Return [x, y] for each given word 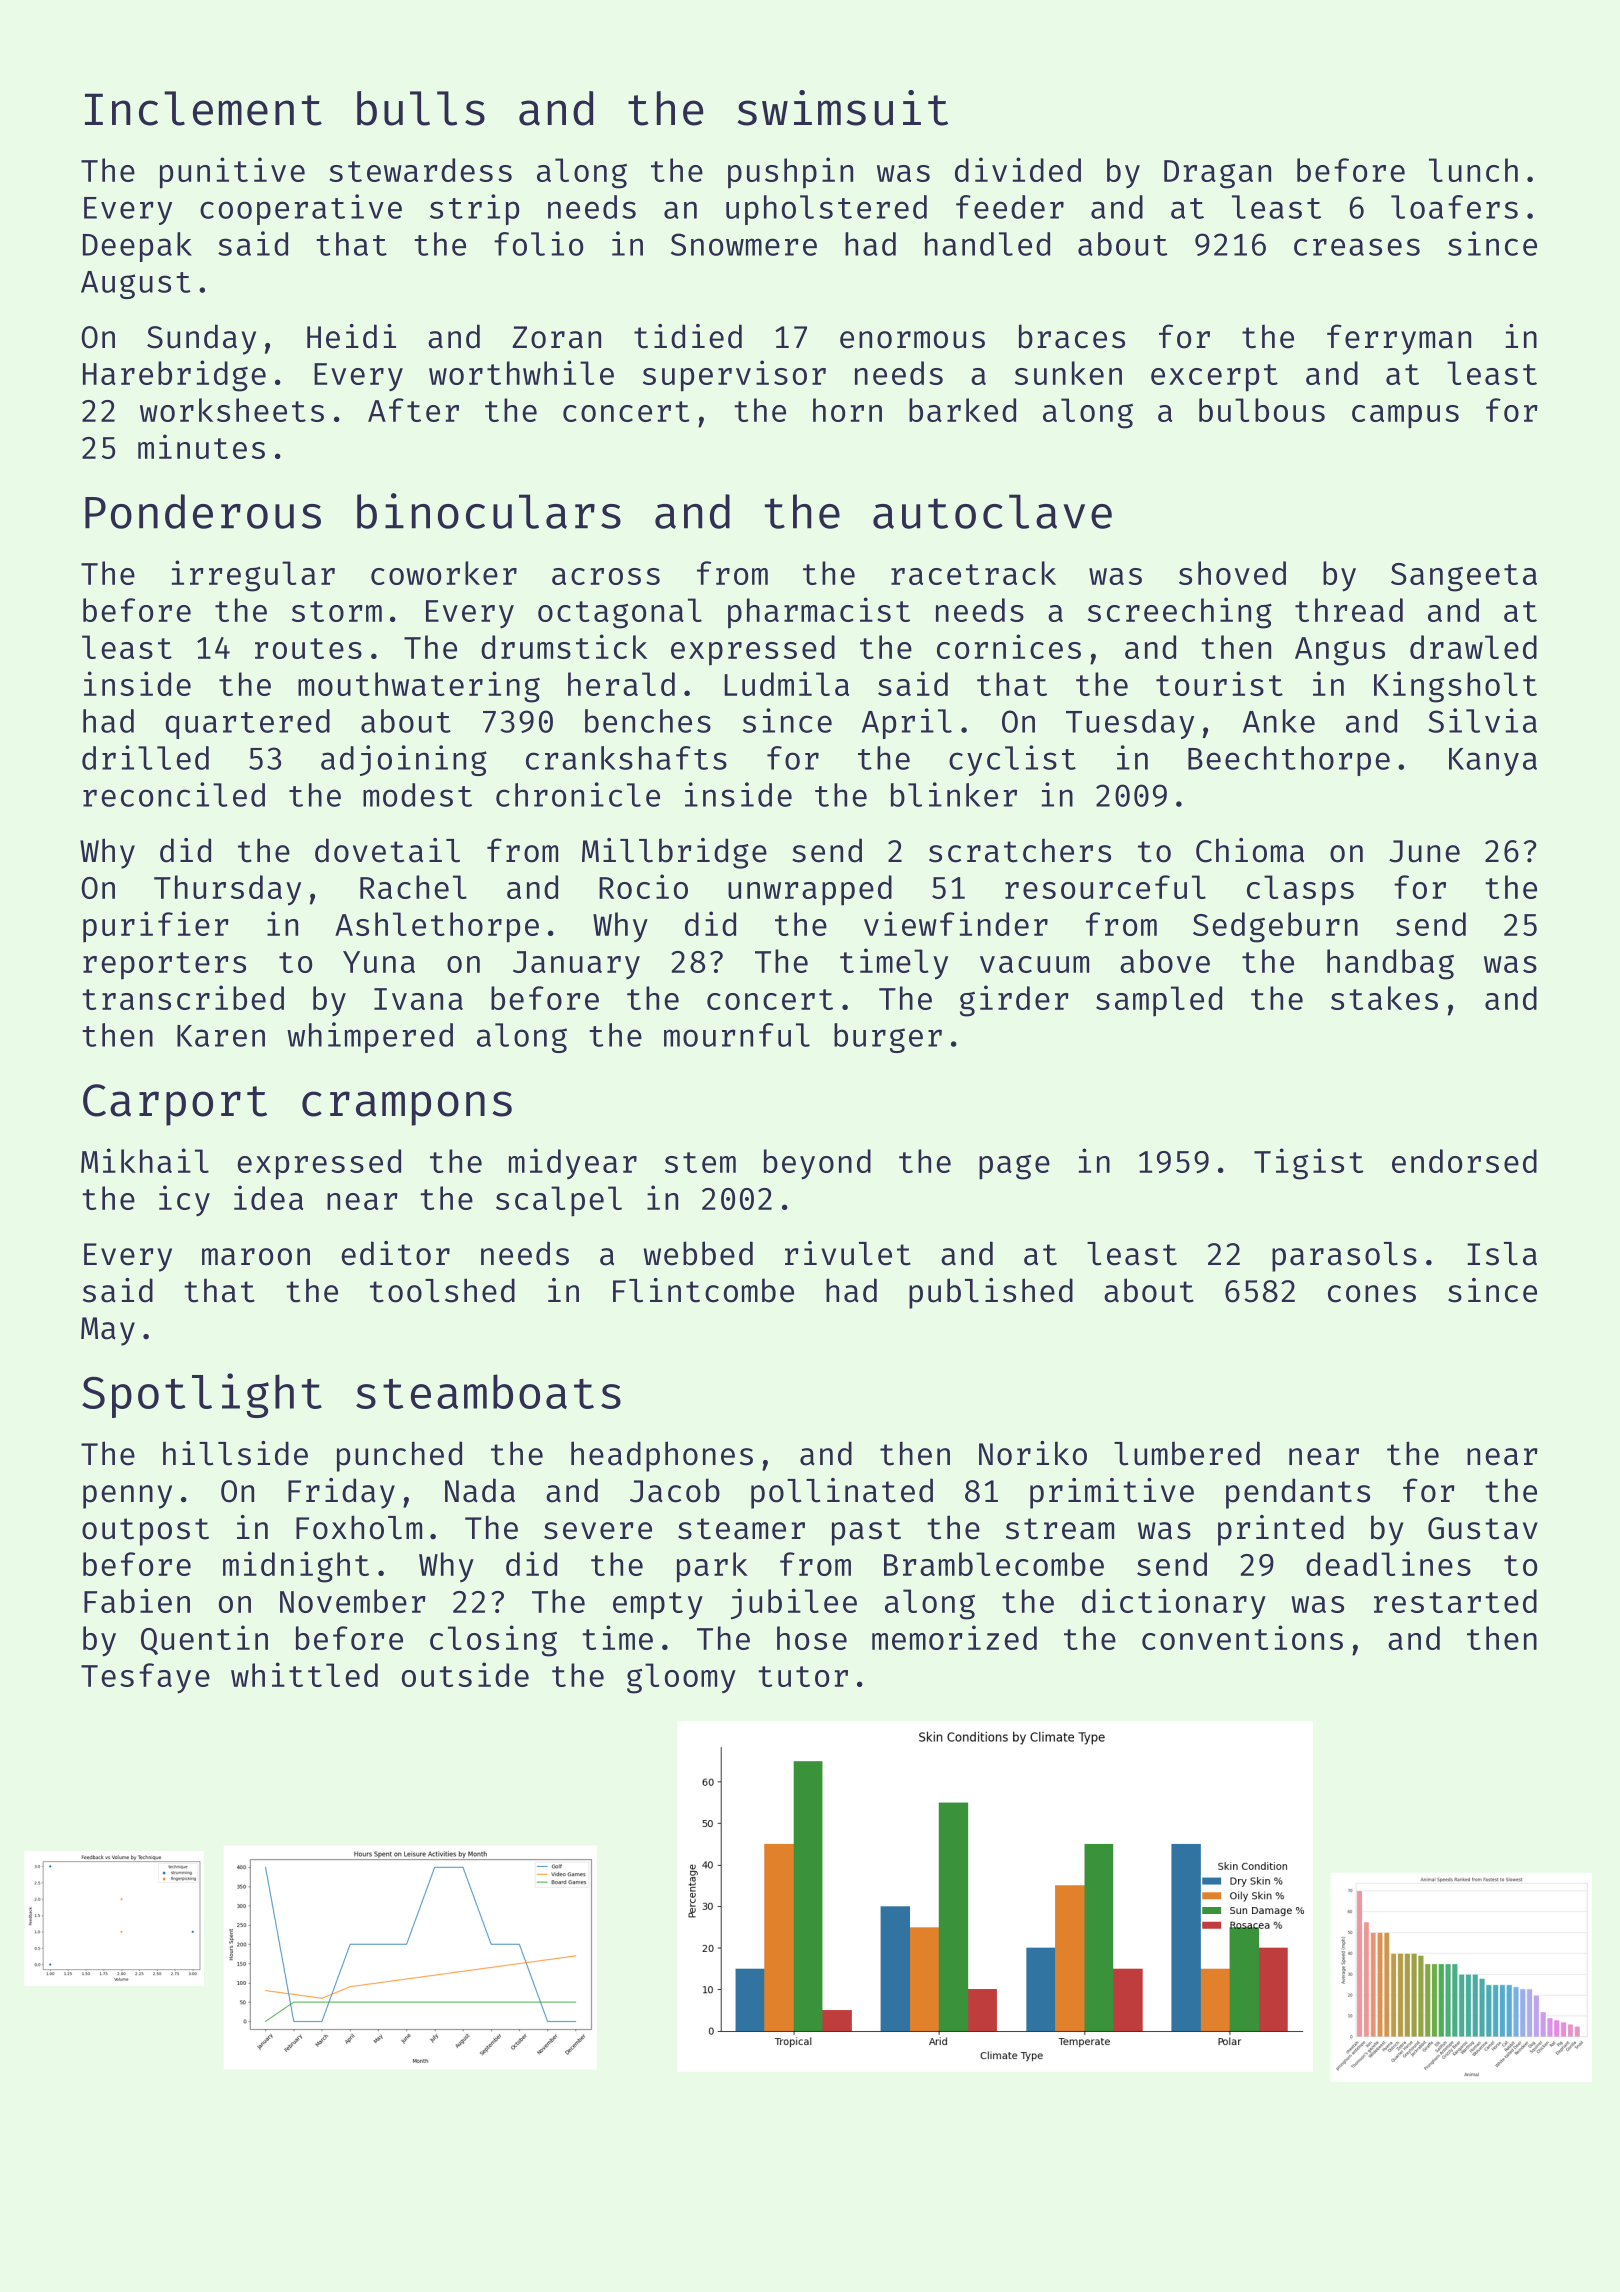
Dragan [1217, 174]
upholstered [826, 210]
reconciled [174, 794]
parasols [1344, 1257]
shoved [1232, 573]
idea [268, 1197]
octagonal [620, 613]
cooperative [301, 209]
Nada [480, 1490]
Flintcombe [703, 1290]
